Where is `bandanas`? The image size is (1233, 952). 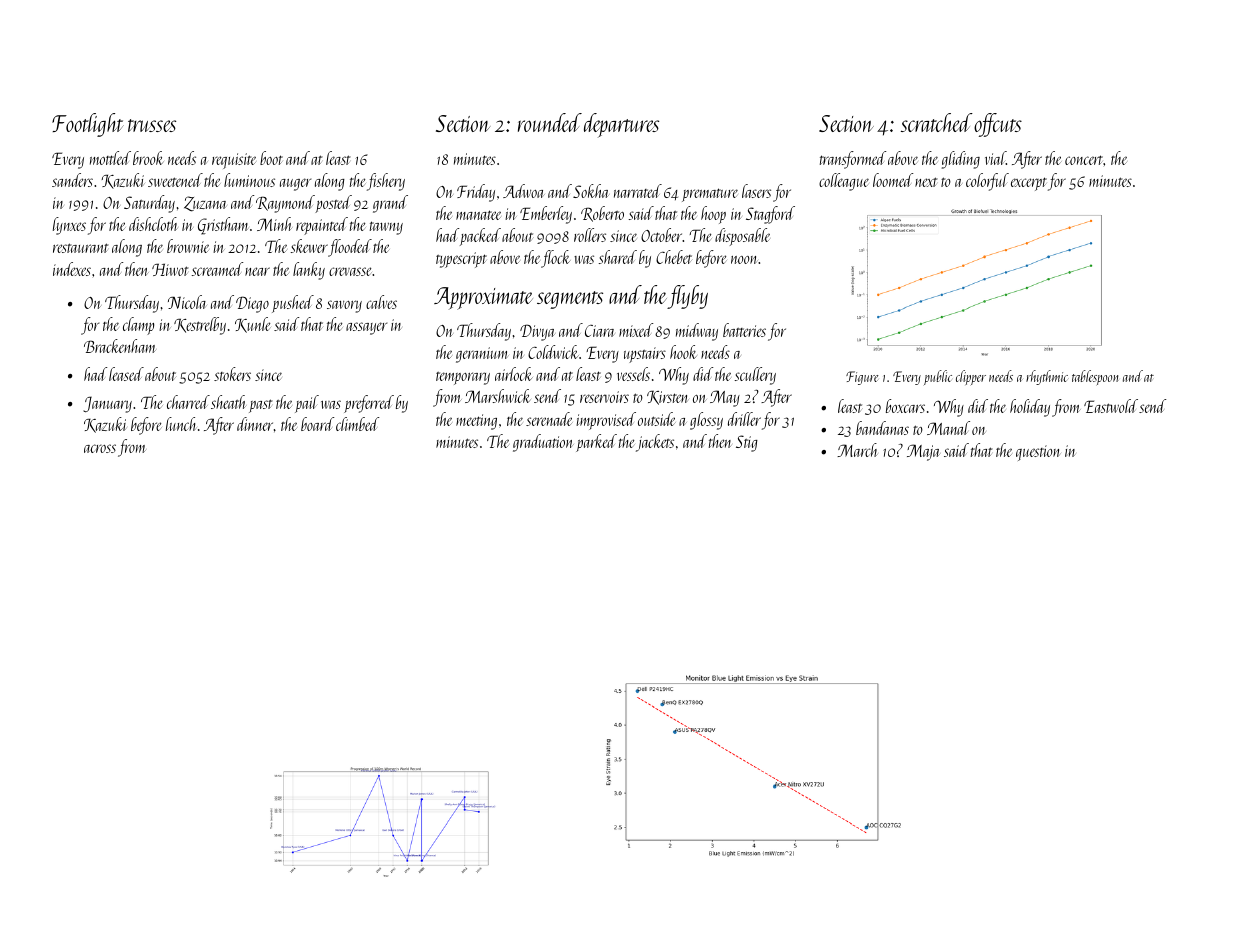 bandanas is located at coordinates (882, 428).
